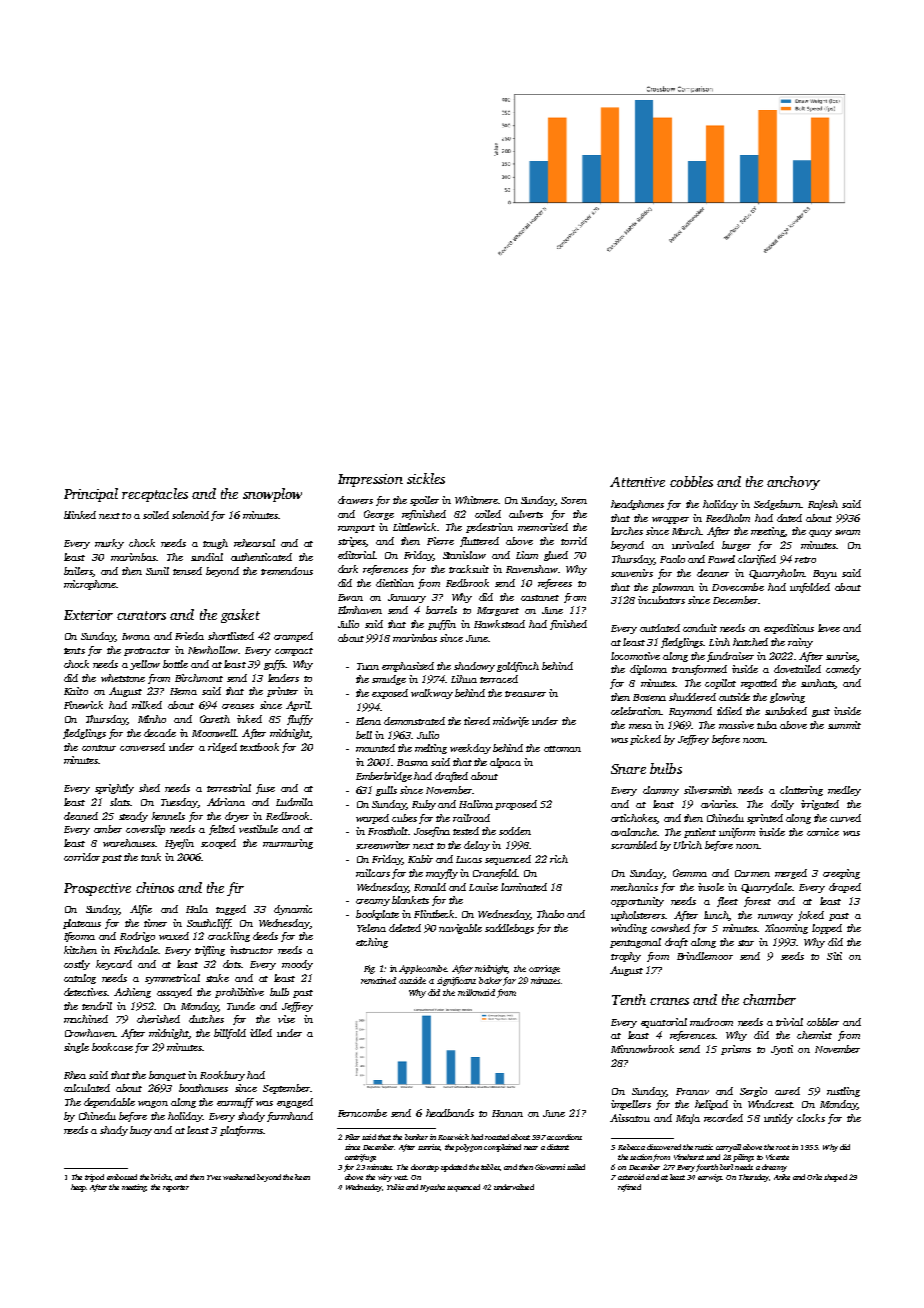 The height and width of the page is (1308, 924). Describe the element at coordinates (241, 1131) in the page. I see `platforms` at that location.
